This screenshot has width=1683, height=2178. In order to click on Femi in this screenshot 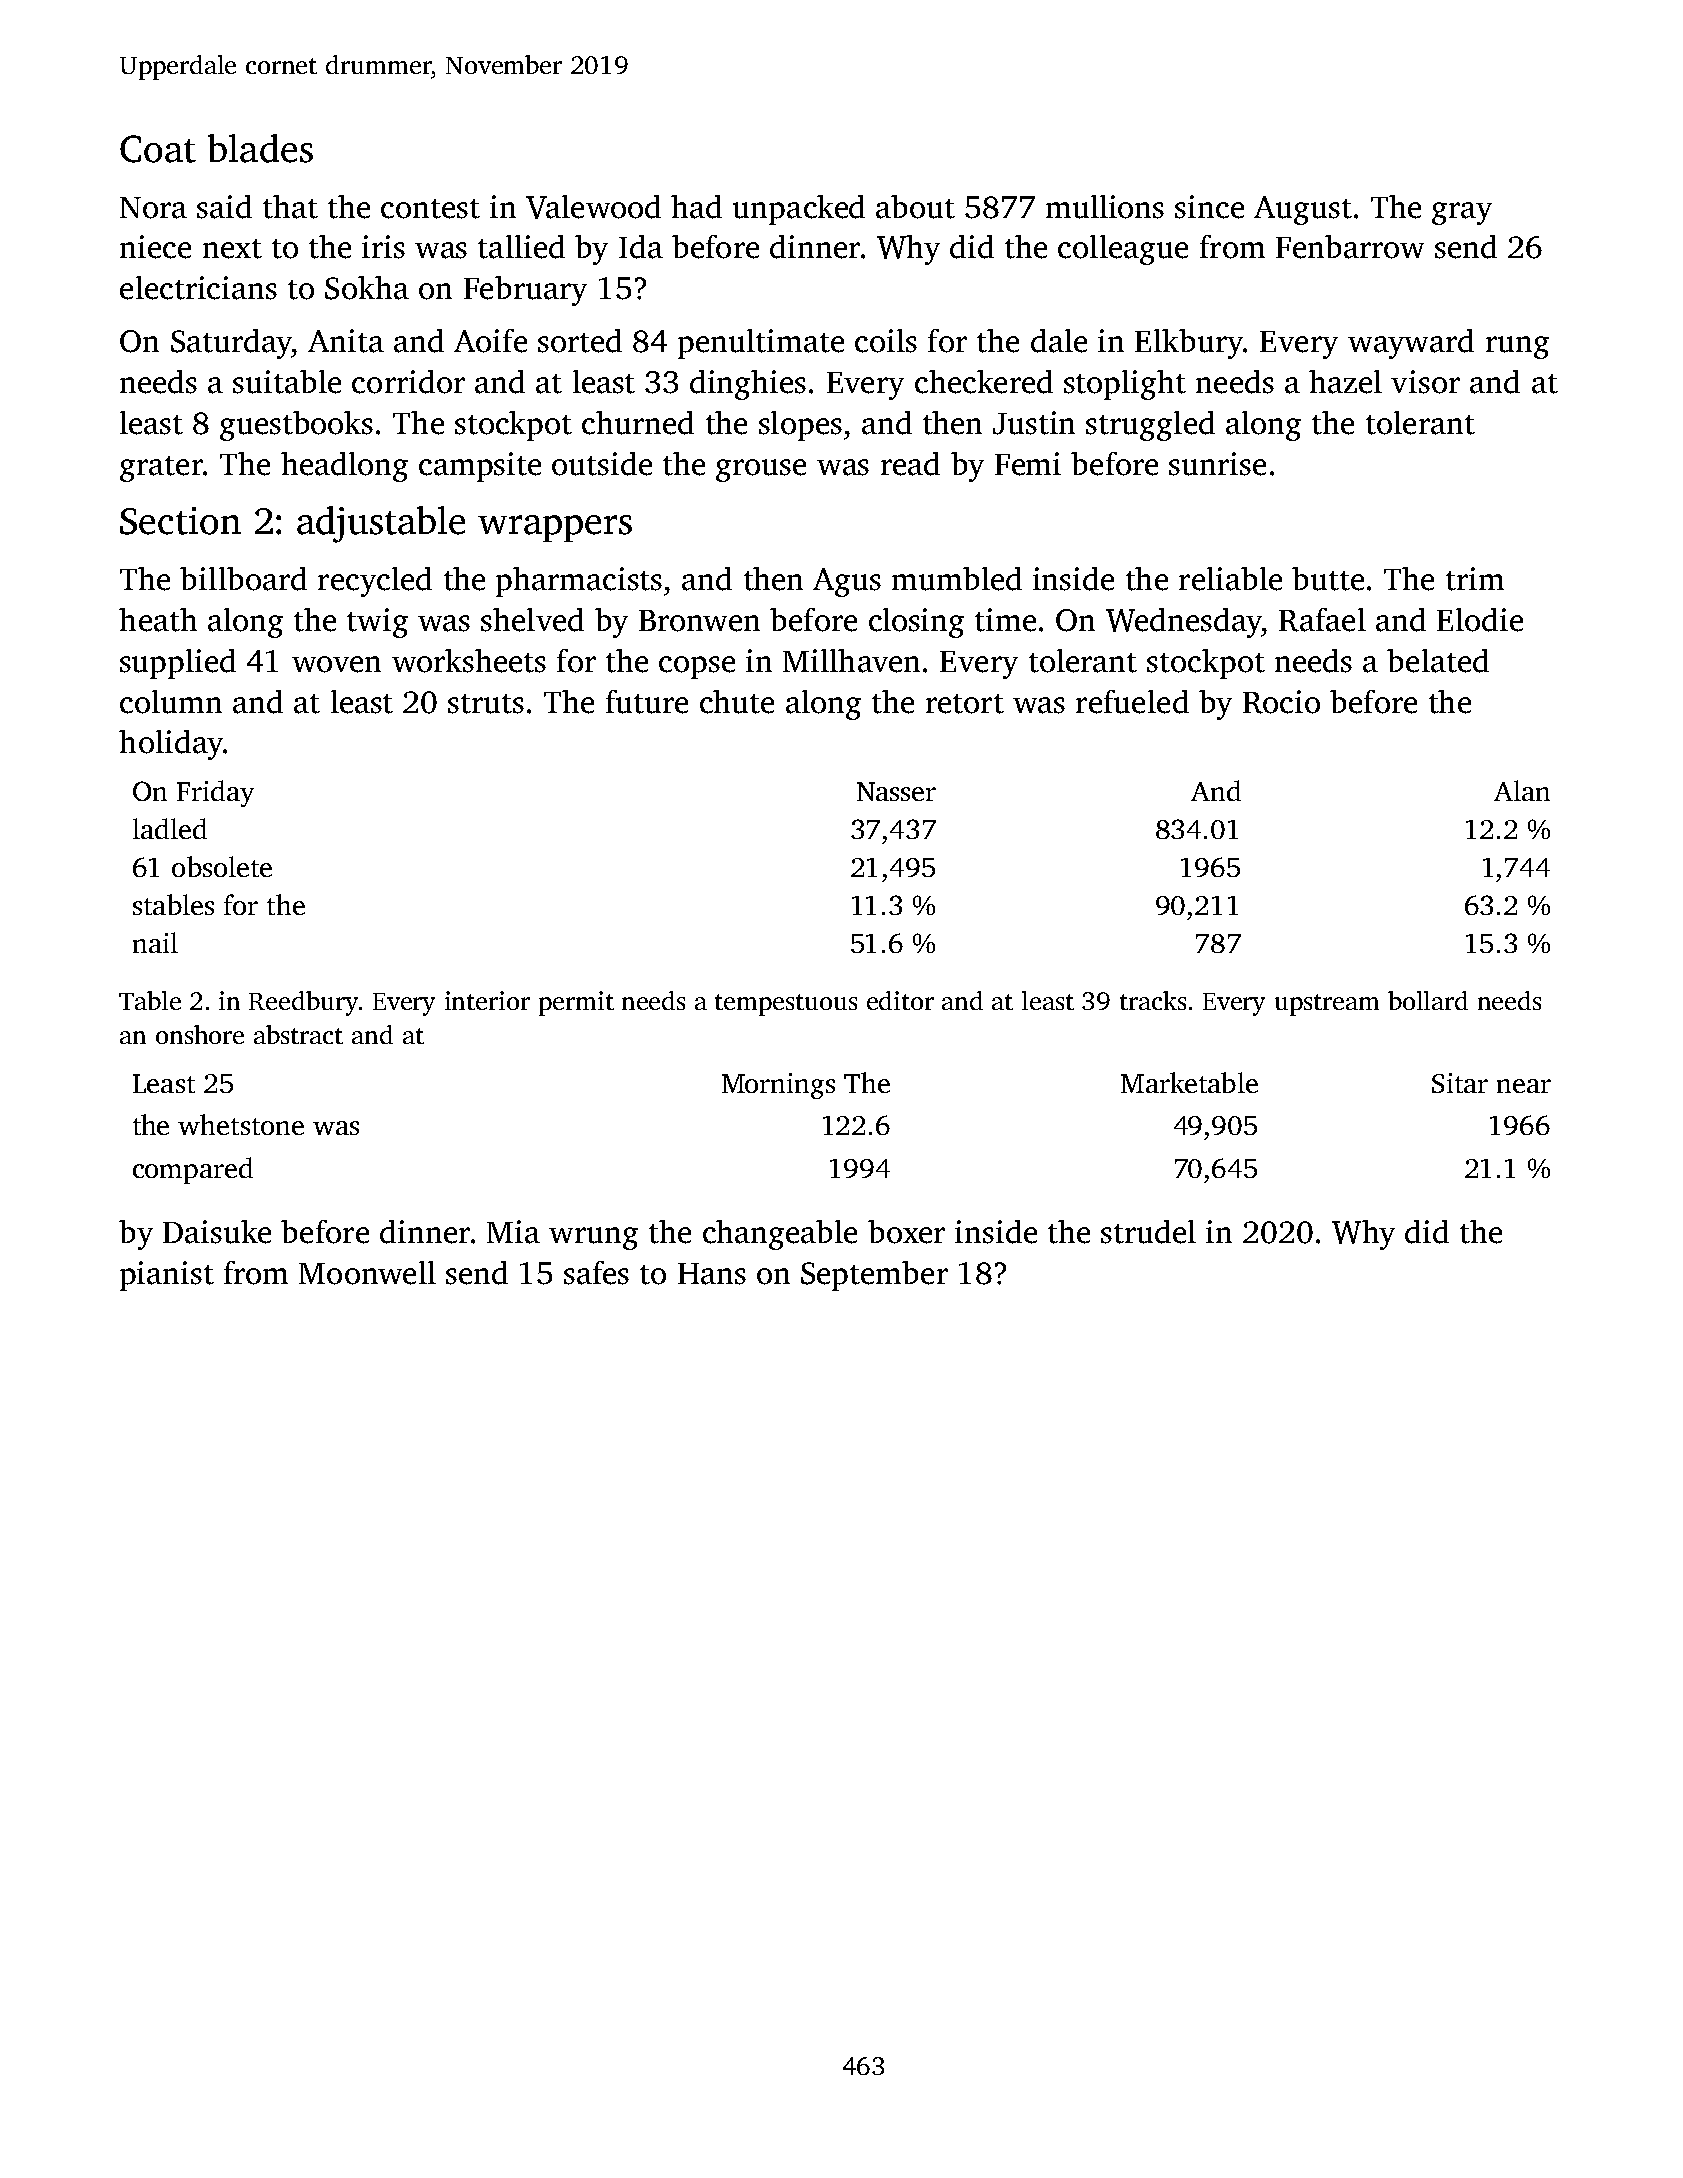, I will do `click(1028, 464)`.
